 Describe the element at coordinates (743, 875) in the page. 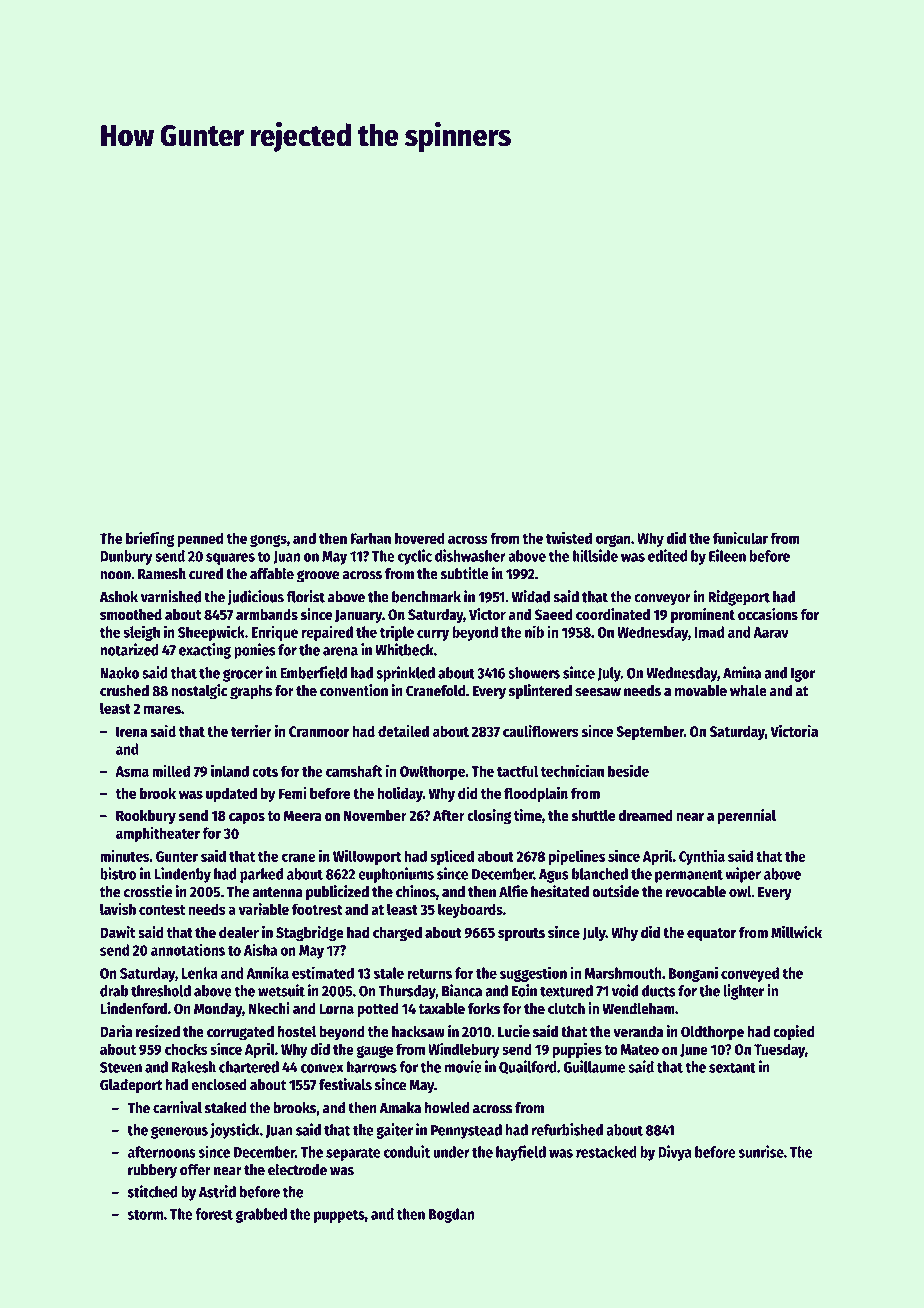

I see `wiper` at that location.
